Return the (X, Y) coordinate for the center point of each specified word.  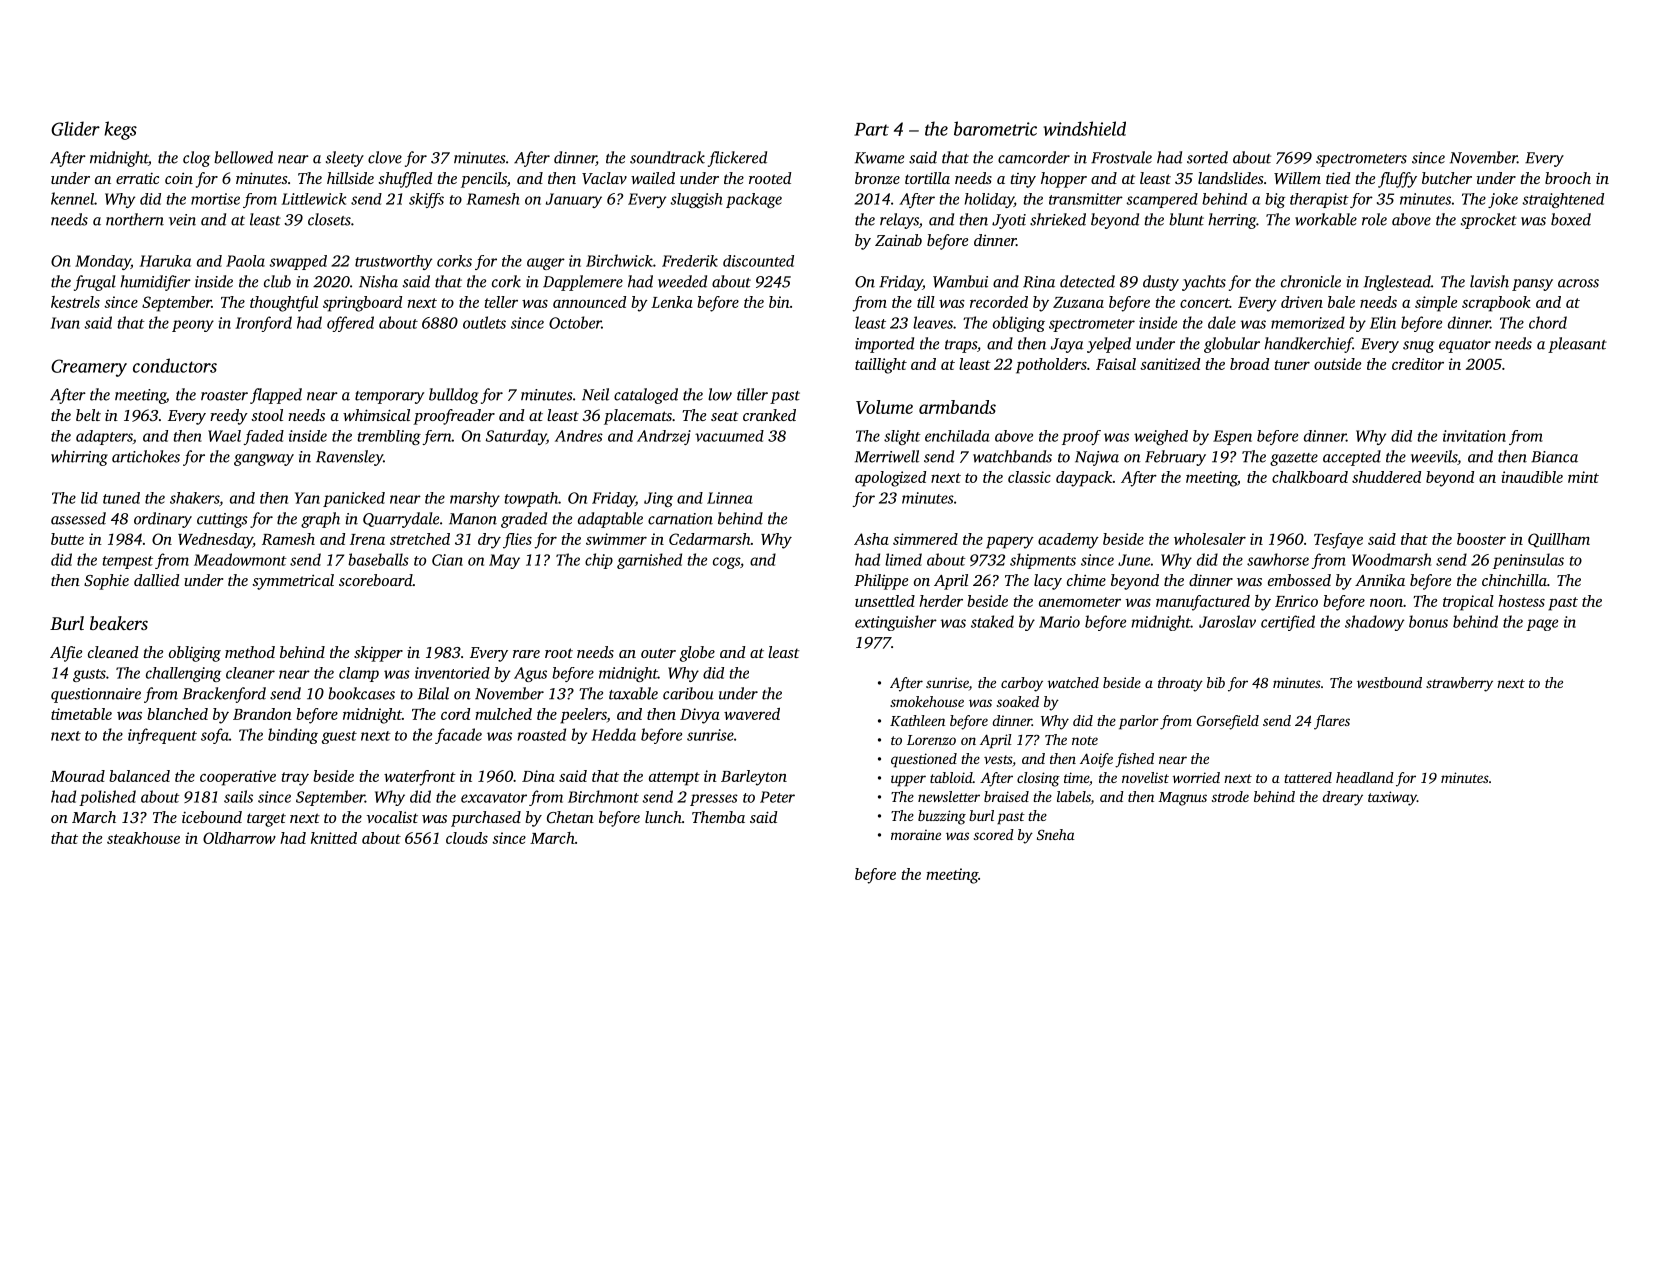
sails (238, 796)
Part (871, 129)
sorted (1207, 157)
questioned (924, 760)
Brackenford (224, 695)
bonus (1428, 621)
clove (385, 157)
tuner (1292, 365)
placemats (638, 417)
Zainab (898, 240)
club (277, 281)
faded (263, 437)
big (1275, 200)
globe (697, 654)
